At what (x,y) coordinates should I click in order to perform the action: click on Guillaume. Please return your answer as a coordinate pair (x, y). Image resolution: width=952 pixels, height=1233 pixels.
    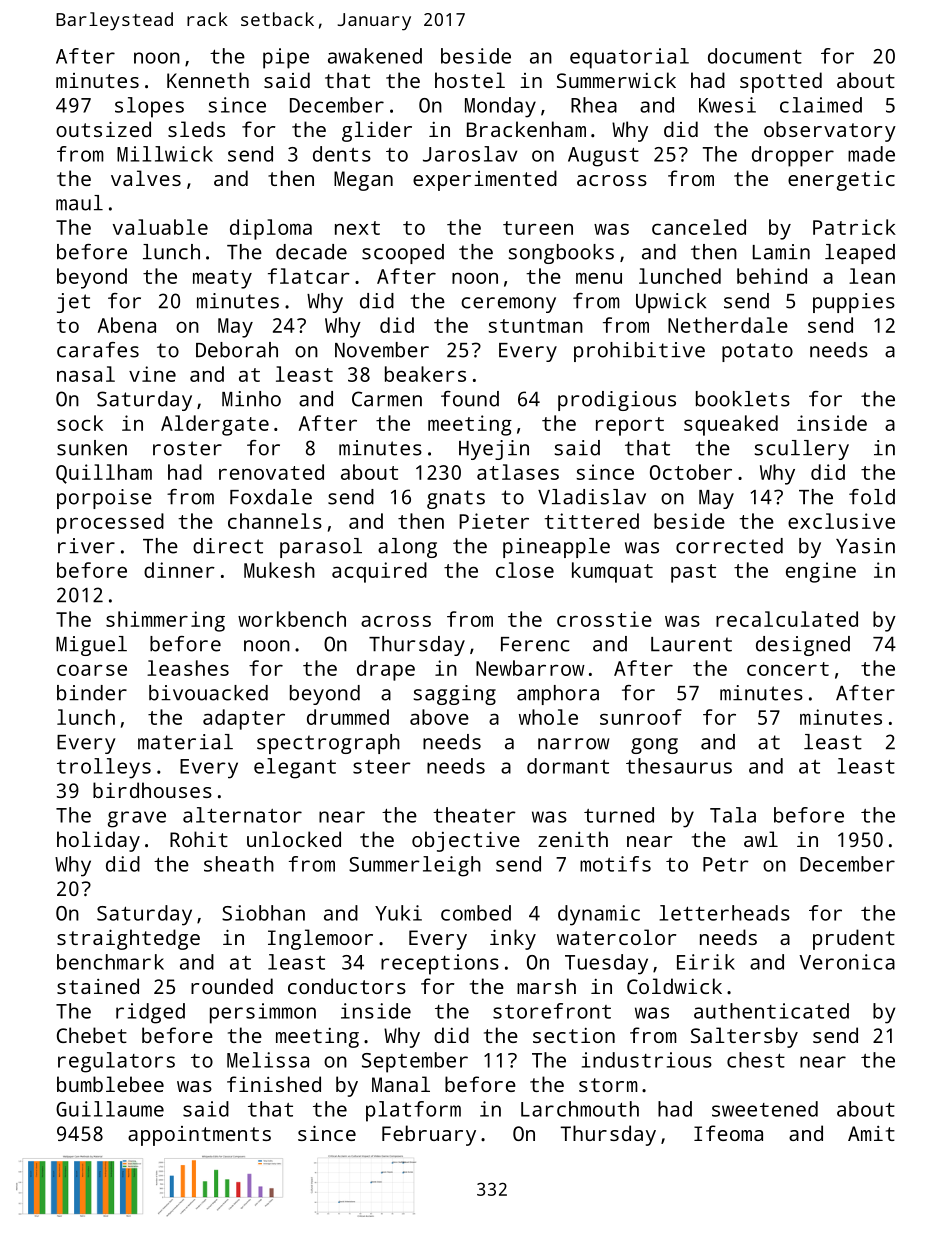
    Looking at the image, I should click on (110, 1109).
